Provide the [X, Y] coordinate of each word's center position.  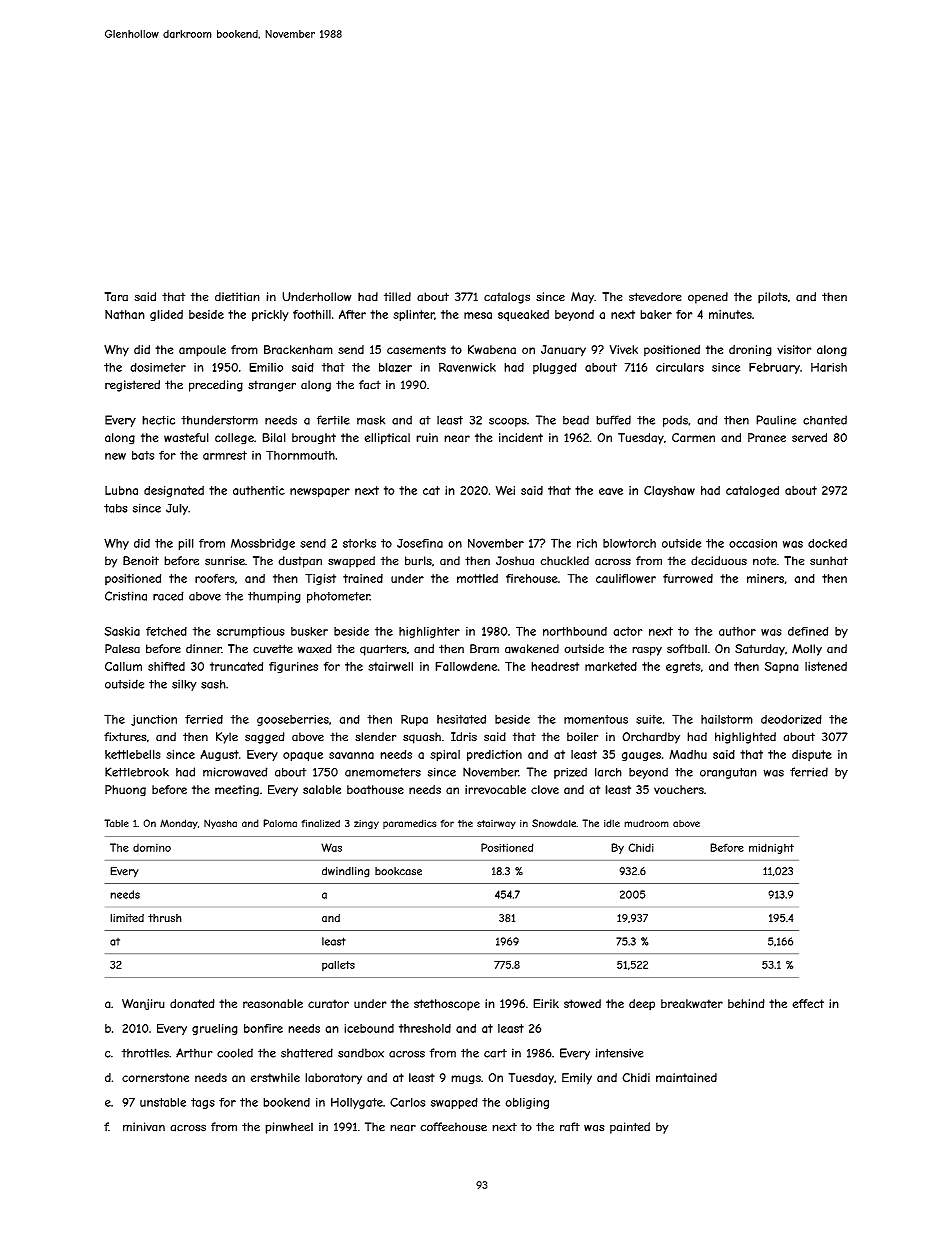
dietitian [237, 297]
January [563, 351]
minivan [144, 1127]
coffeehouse [453, 1127]
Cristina [126, 596]
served [809, 437]
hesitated [461, 719]
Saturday [760, 650]
